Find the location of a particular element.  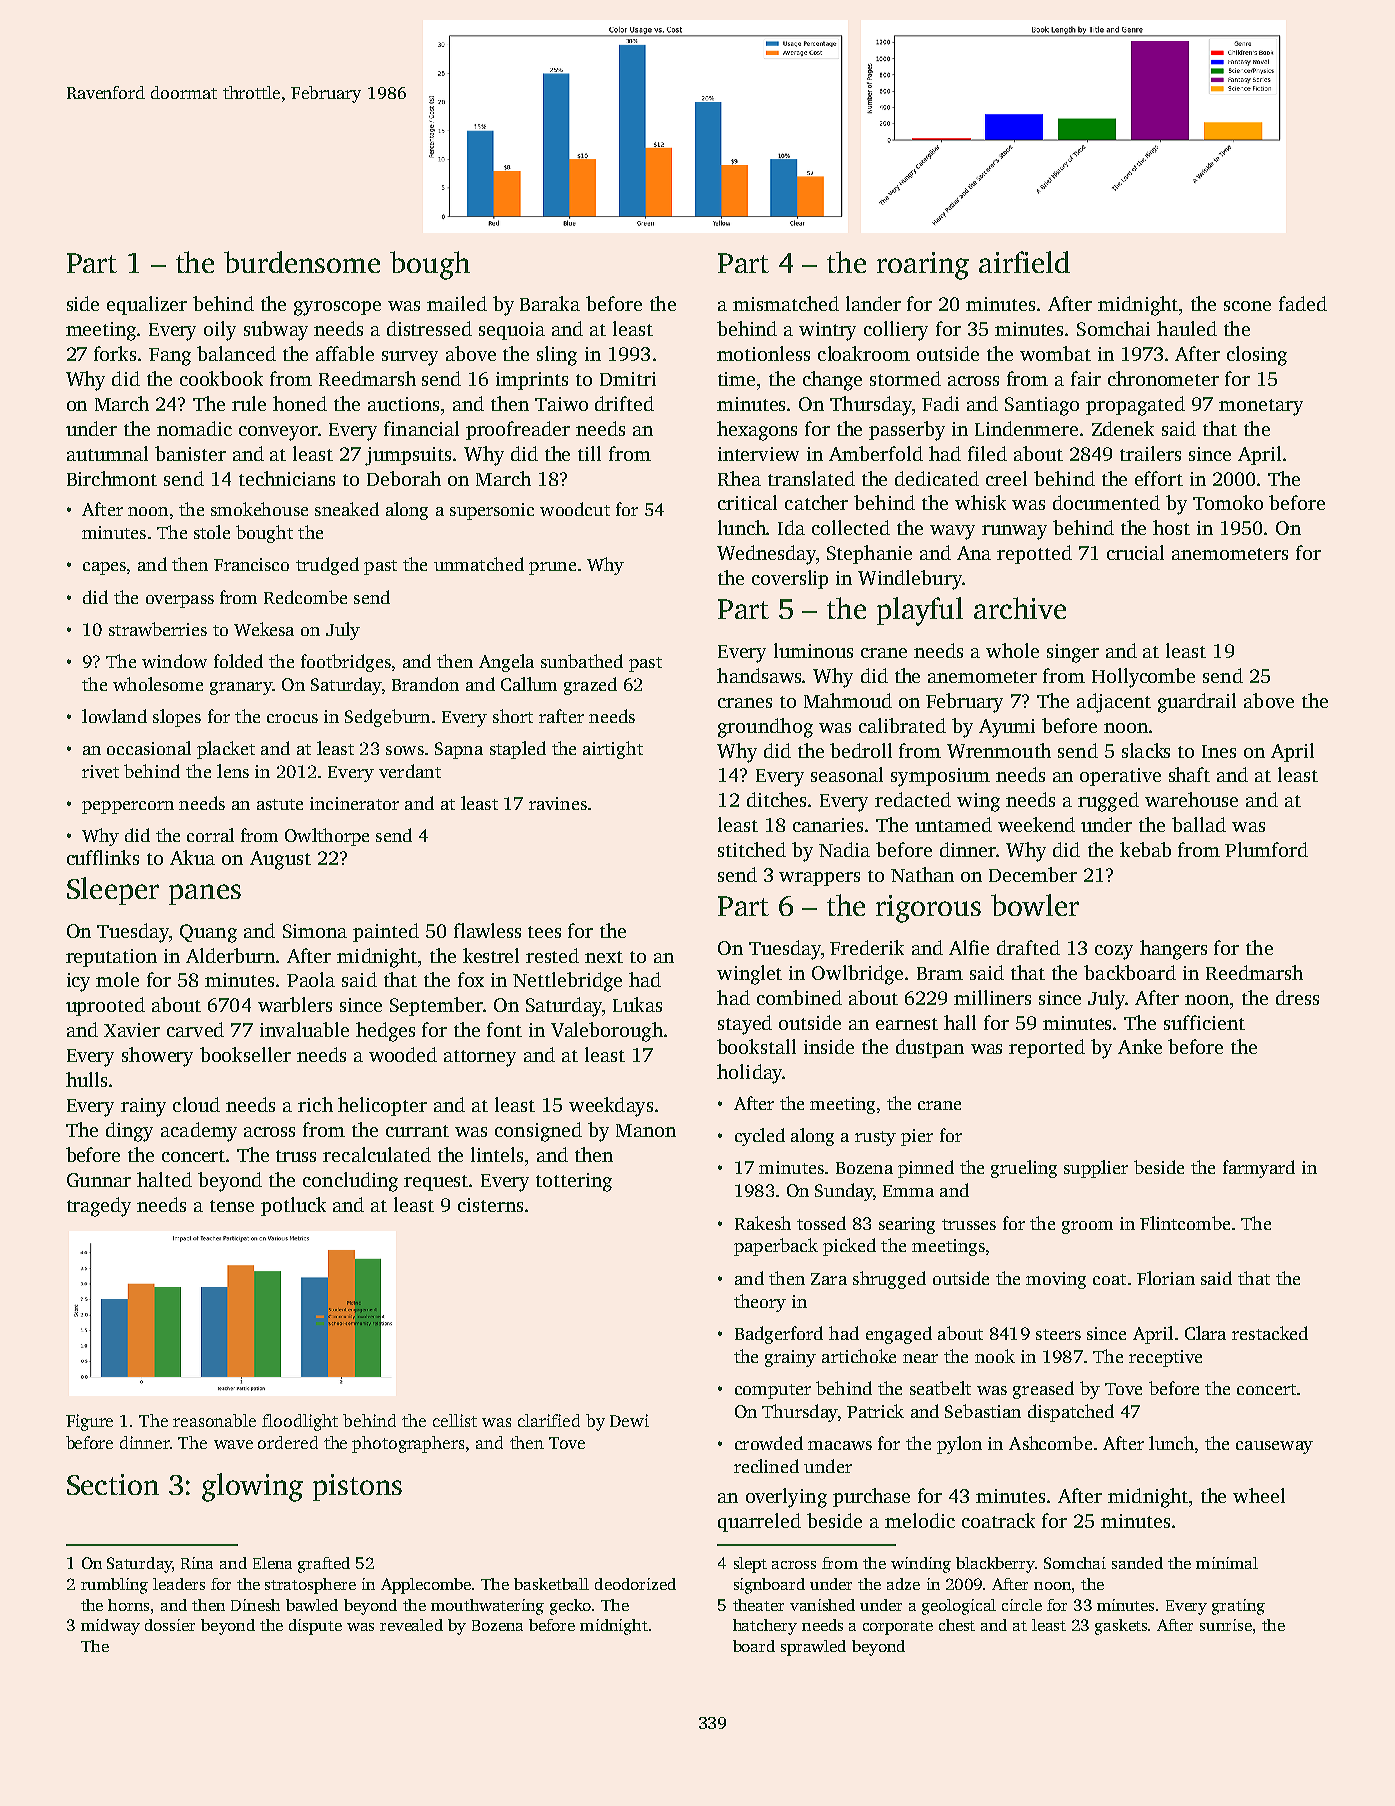

luminous is located at coordinates (813, 650).
